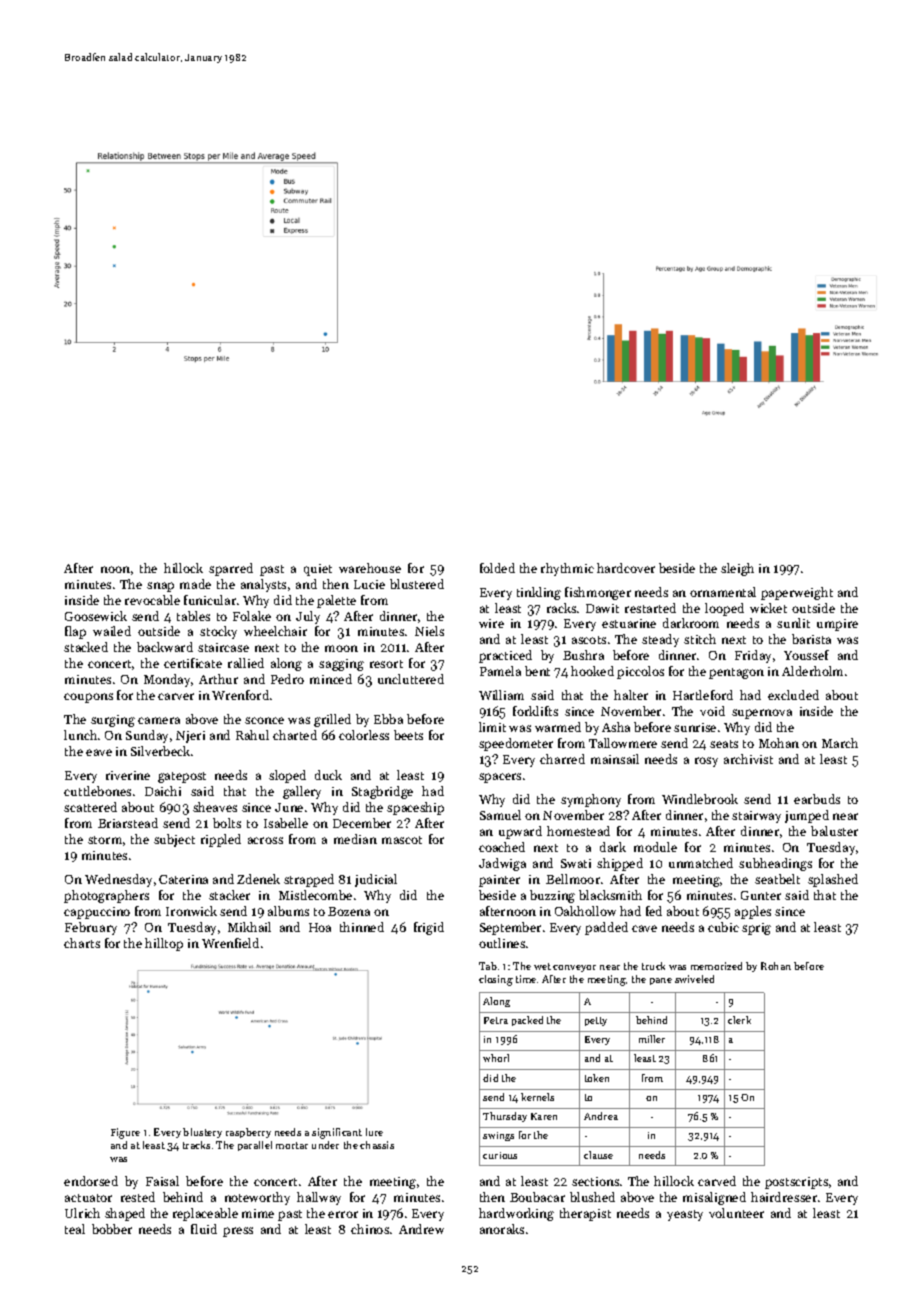 This page has width=924, height=1308. What do you see at coordinates (737, 569) in the page?
I see `sleigh` at bounding box center [737, 569].
